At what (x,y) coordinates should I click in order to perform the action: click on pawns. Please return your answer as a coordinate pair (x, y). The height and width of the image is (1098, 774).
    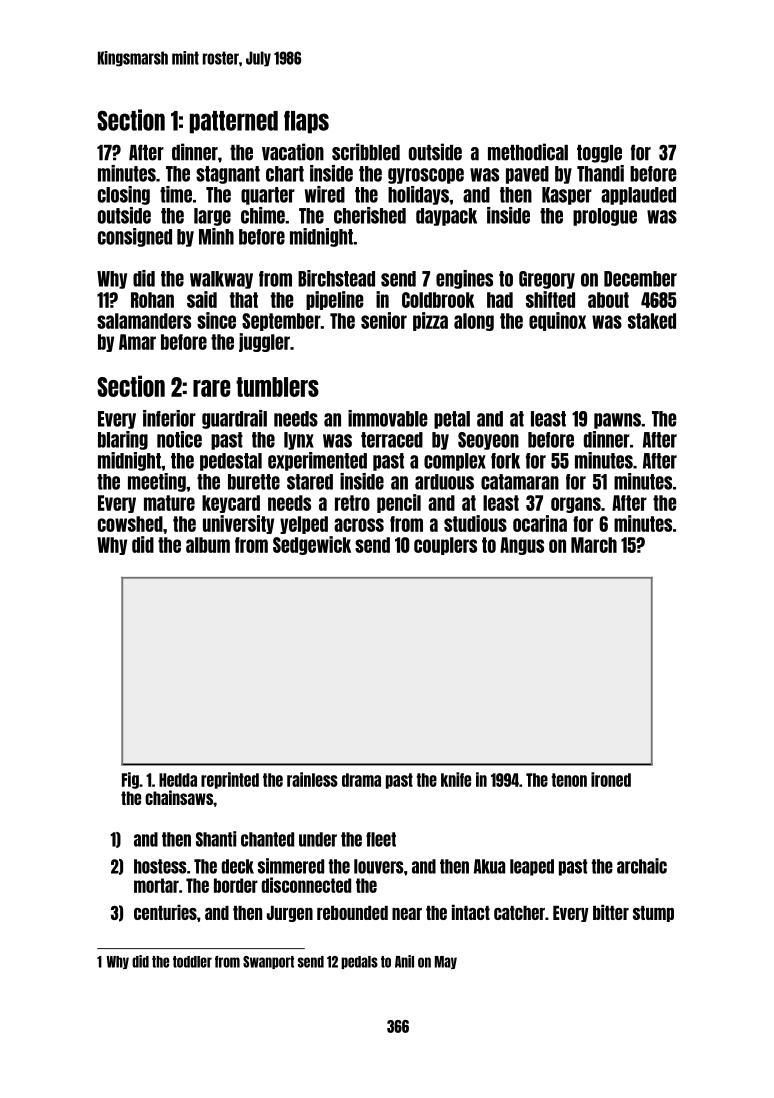
    Looking at the image, I should click on (617, 421).
